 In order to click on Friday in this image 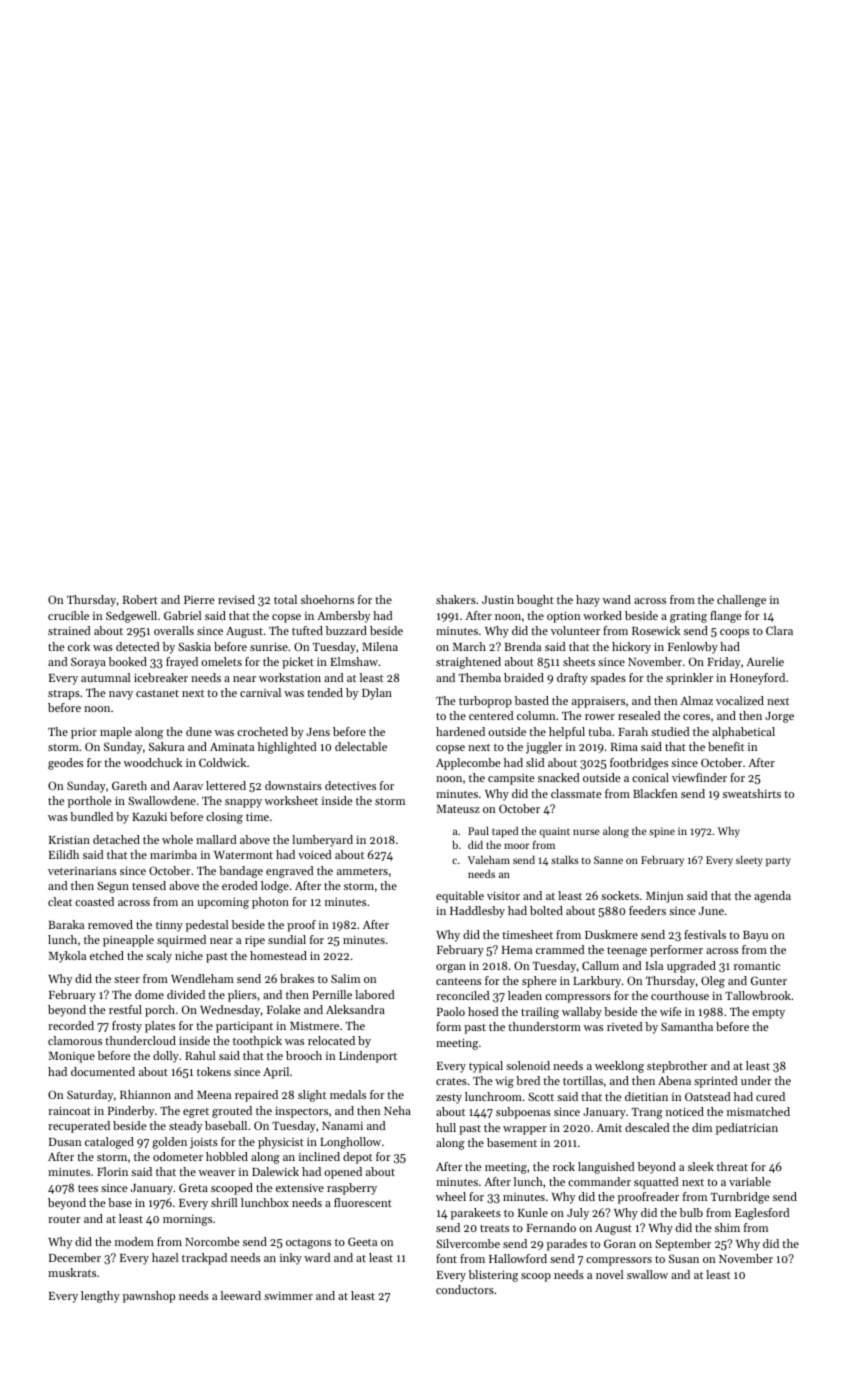, I will do `click(724, 663)`.
